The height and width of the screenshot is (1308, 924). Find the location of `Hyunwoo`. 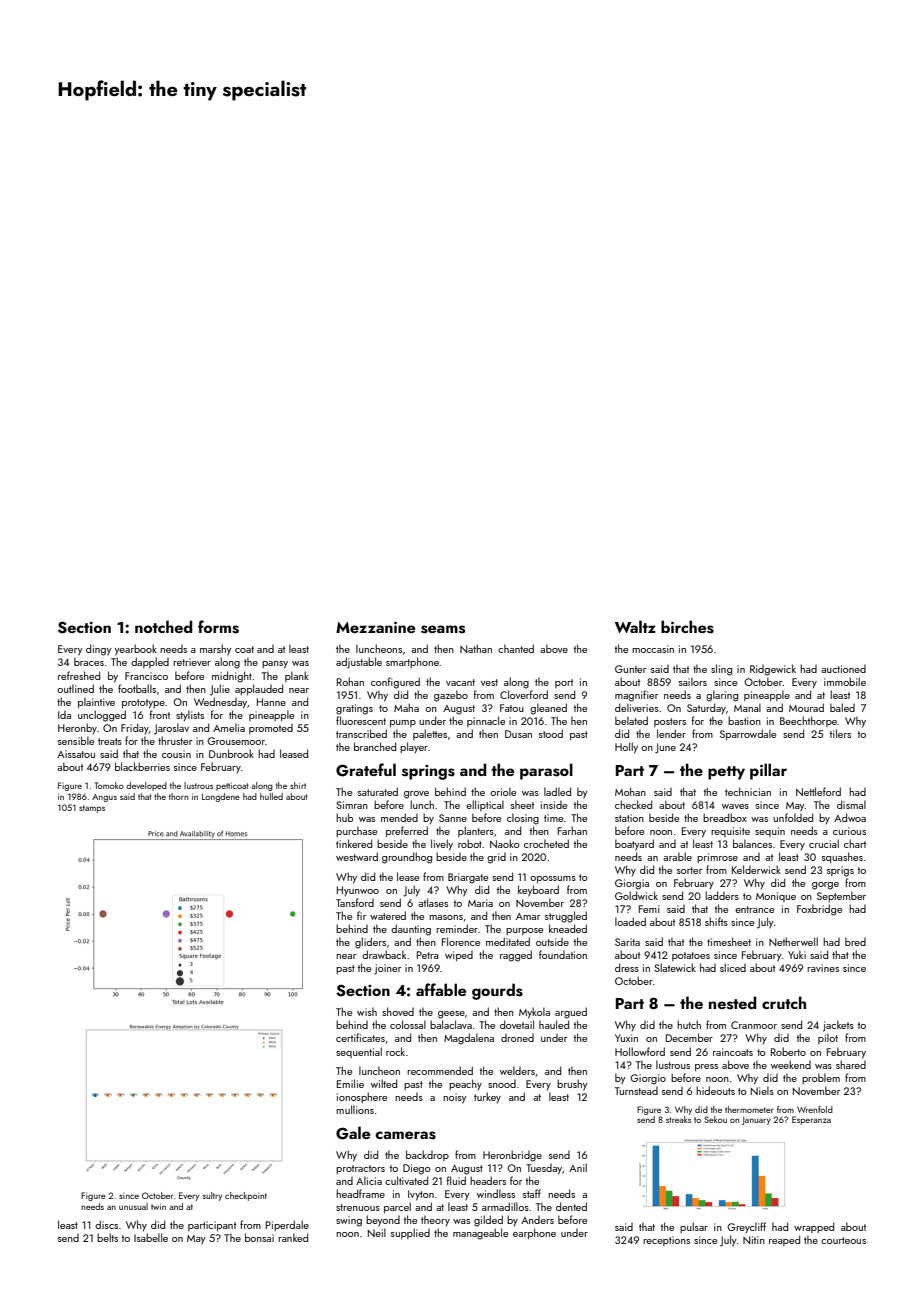

Hyunwoo is located at coordinates (358, 891).
